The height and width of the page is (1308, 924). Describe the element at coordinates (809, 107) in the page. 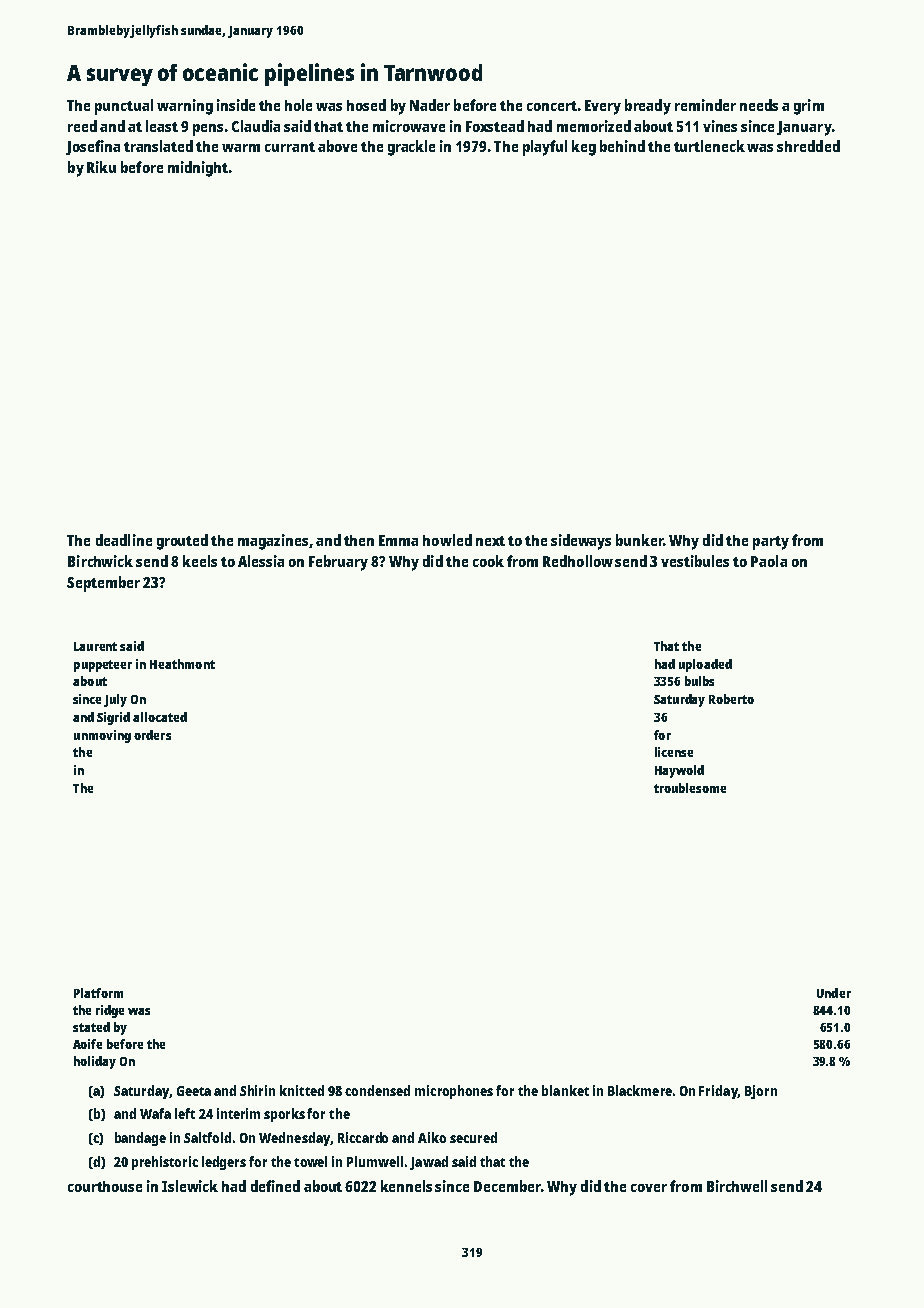

I see `grim` at that location.
